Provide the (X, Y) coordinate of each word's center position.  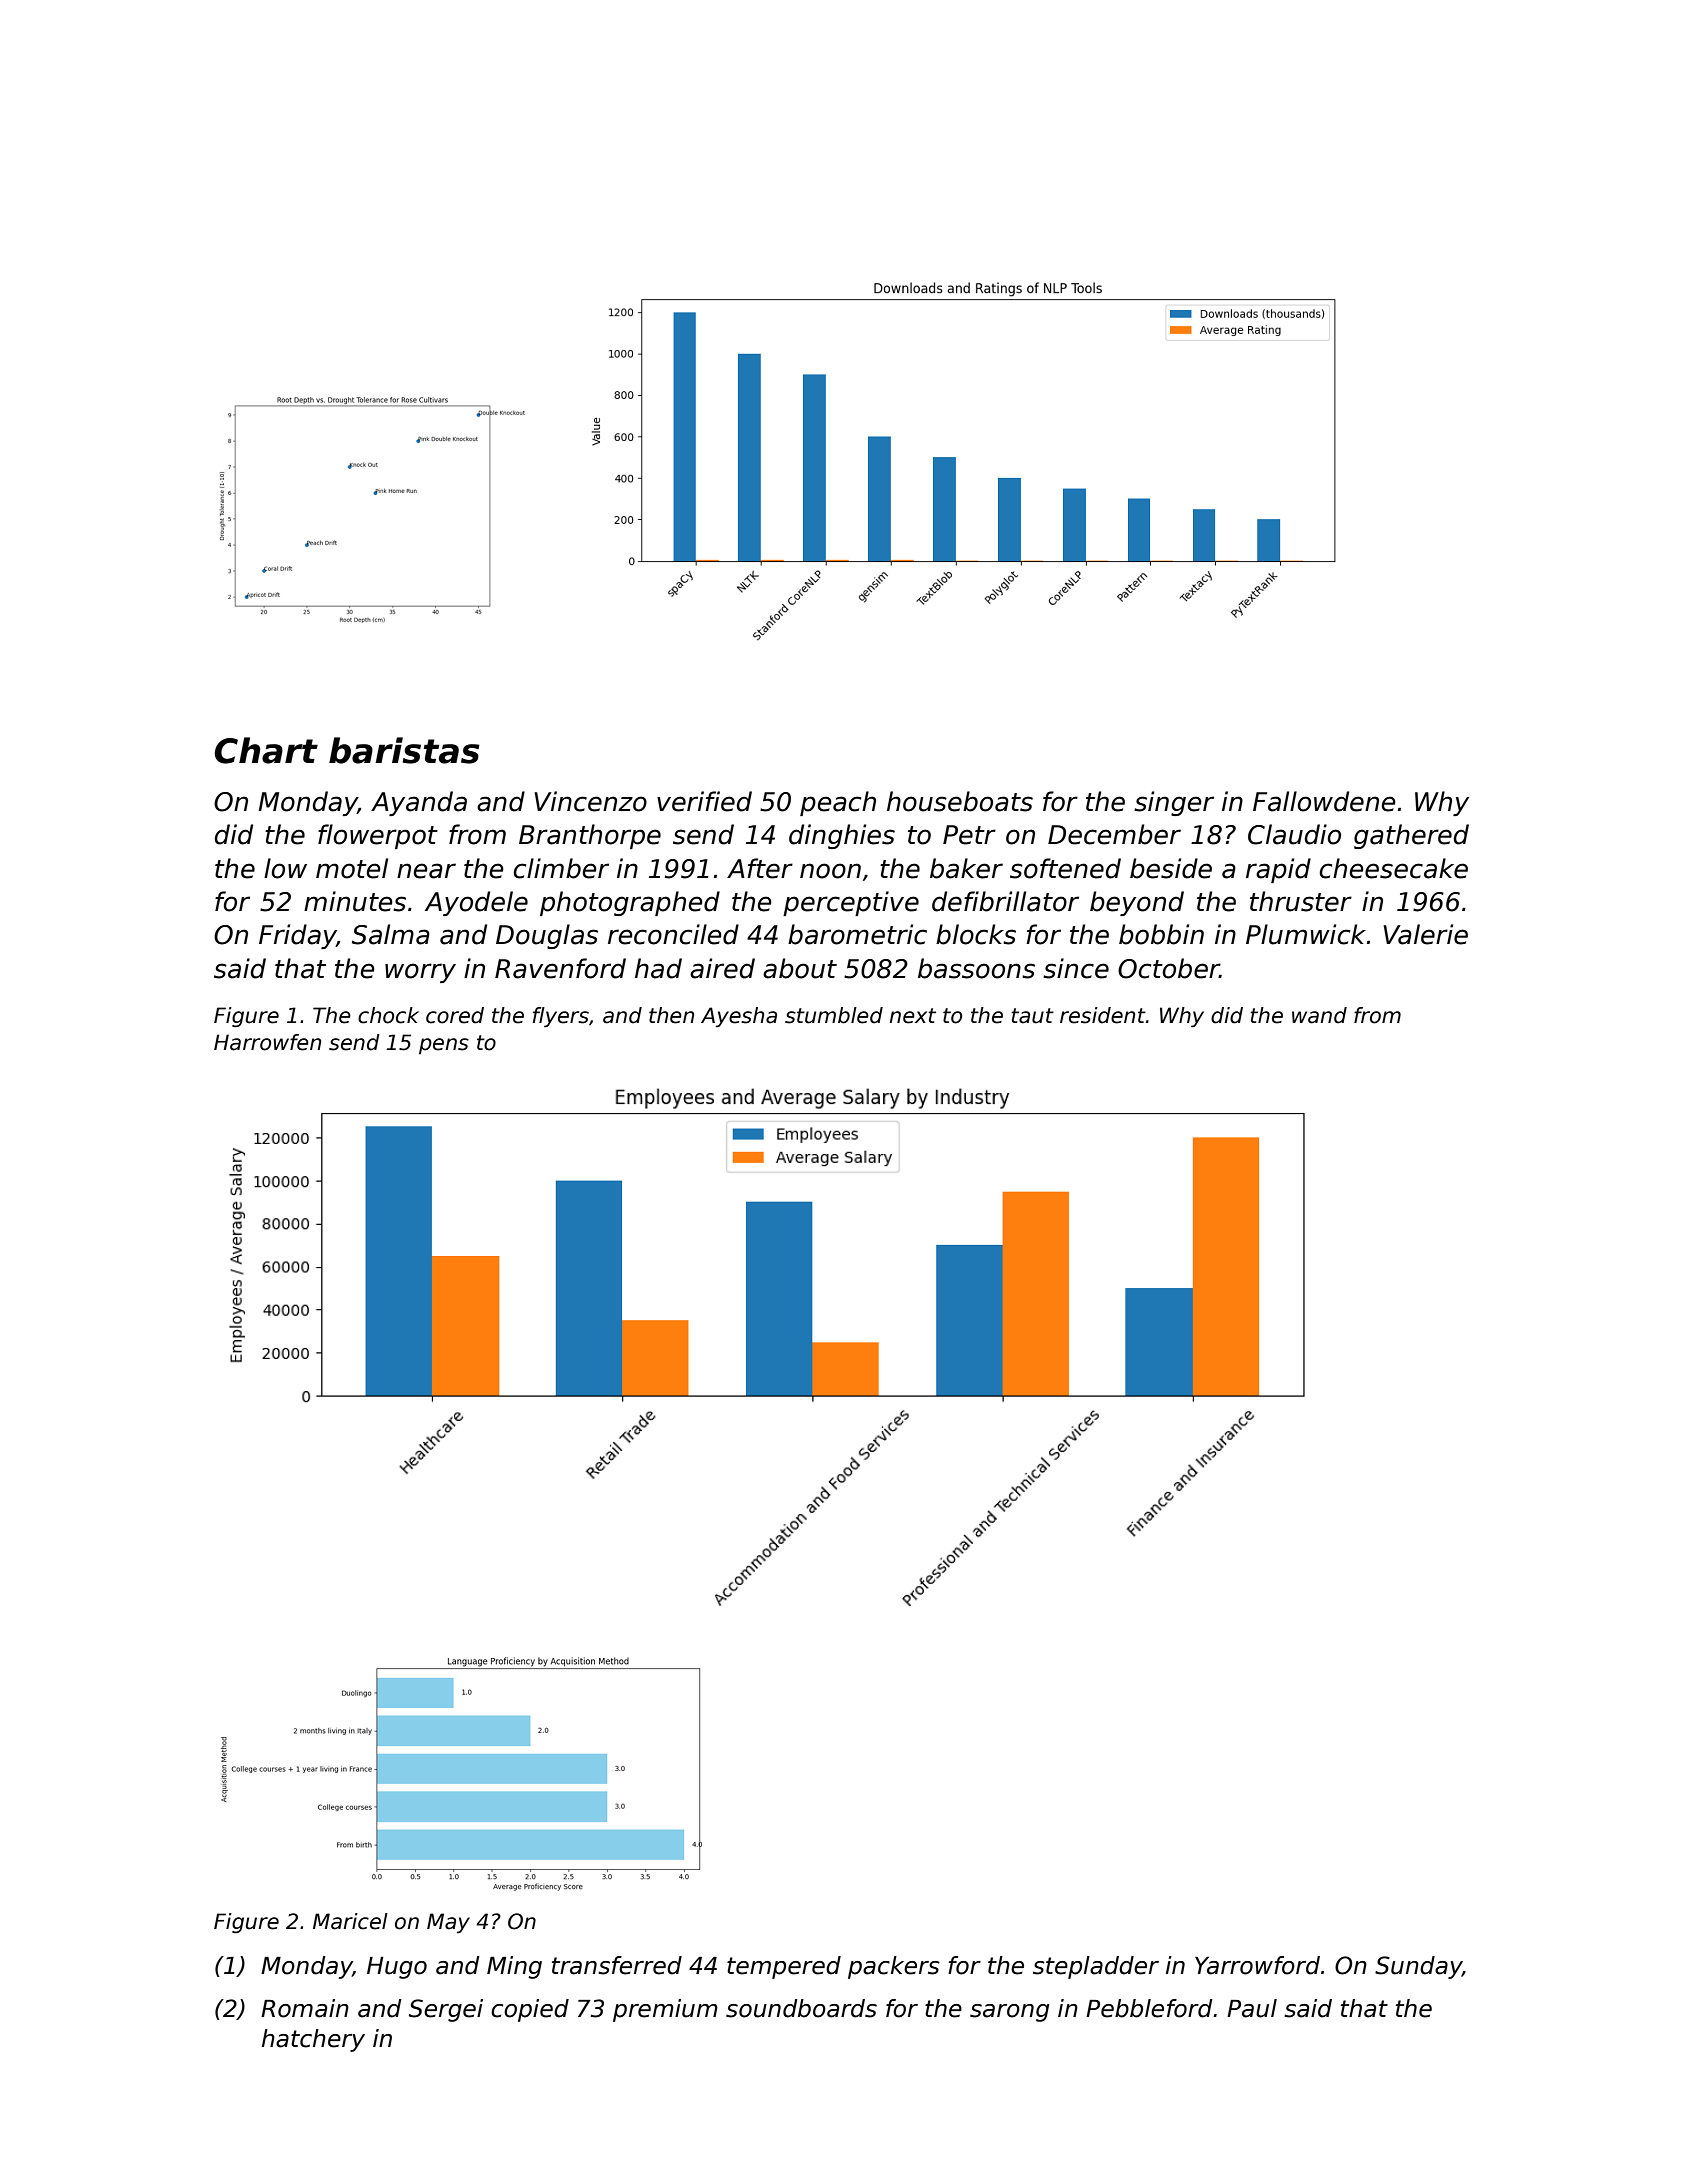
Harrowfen (267, 1042)
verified (704, 801)
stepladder (1096, 1967)
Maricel (350, 1921)
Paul (1252, 2008)
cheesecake (1394, 868)
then (671, 1015)
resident (1103, 1015)
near (426, 871)
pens (444, 1046)
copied (530, 2010)
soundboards (801, 2008)
